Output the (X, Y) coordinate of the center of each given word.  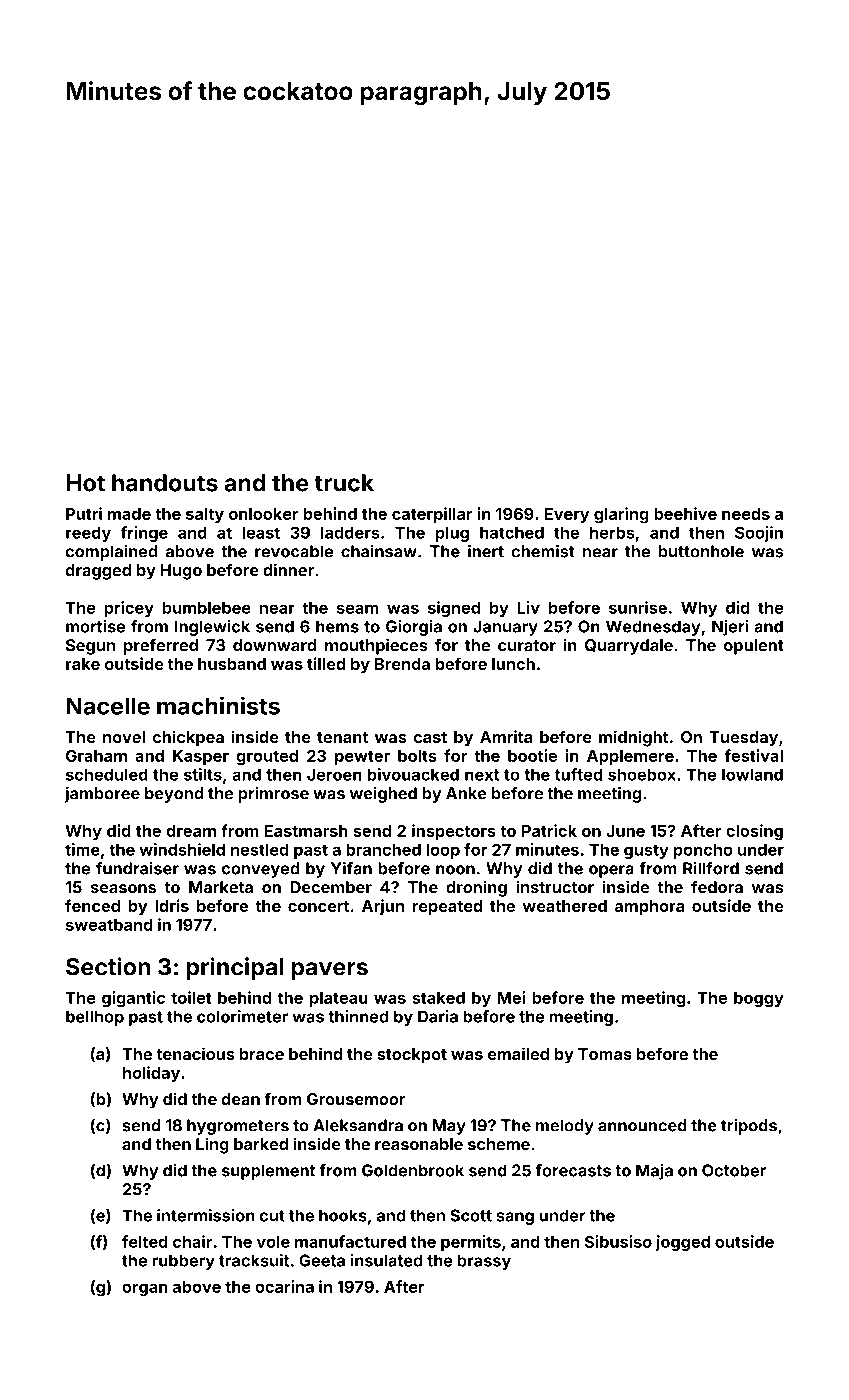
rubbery (183, 1262)
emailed (518, 1053)
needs (746, 514)
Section (108, 966)
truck (344, 483)
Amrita (506, 736)
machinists (218, 705)
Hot (85, 483)
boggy (759, 999)
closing (754, 832)
